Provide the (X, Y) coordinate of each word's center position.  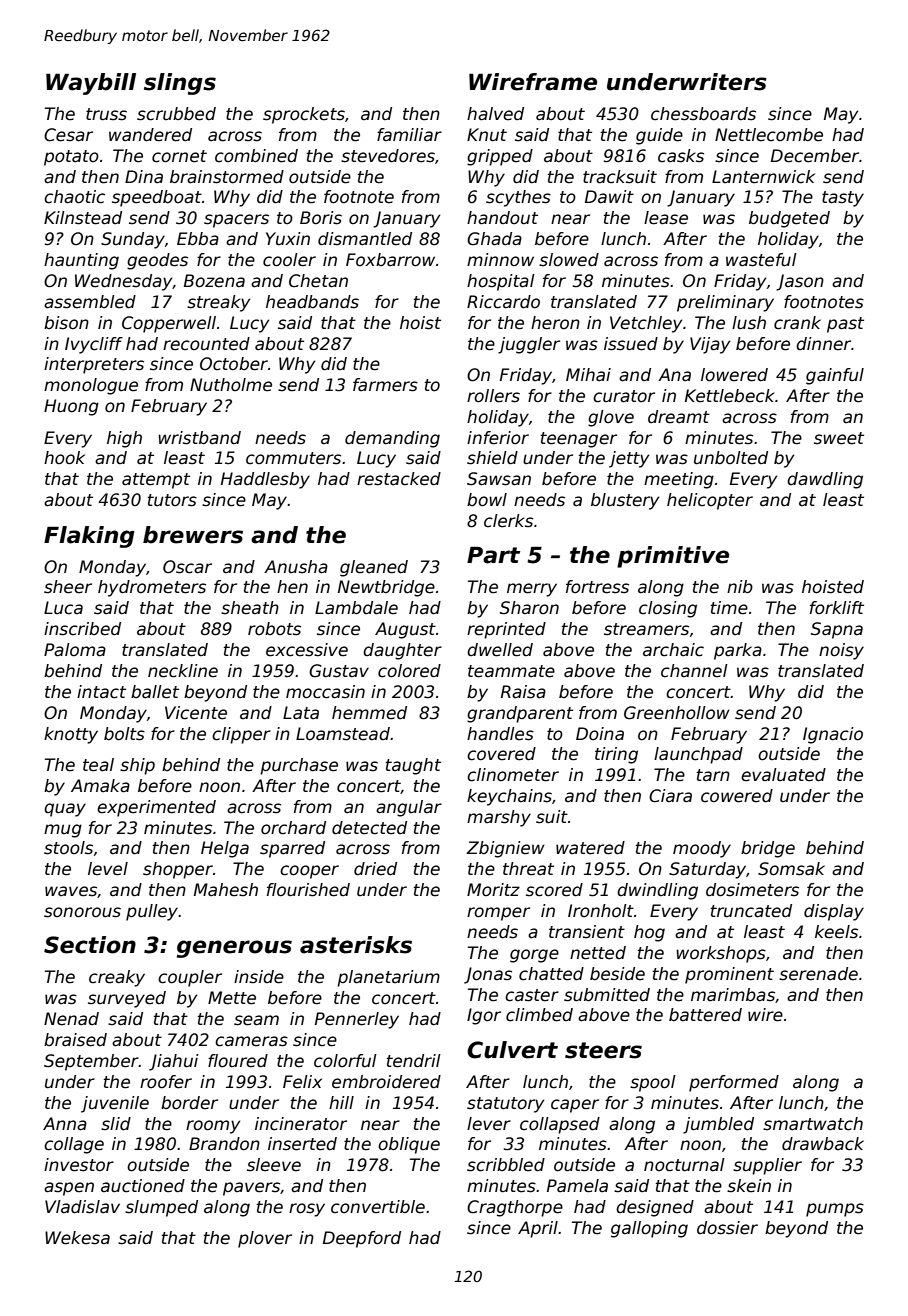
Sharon (529, 608)
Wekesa (77, 1238)
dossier (727, 1228)
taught (413, 766)
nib (740, 587)
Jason (800, 282)
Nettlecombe (769, 135)
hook (64, 458)
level (108, 869)
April (538, 1229)
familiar (409, 135)
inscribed (82, 629)
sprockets (304, 115)
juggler (529, 345)
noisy (841, 651)
